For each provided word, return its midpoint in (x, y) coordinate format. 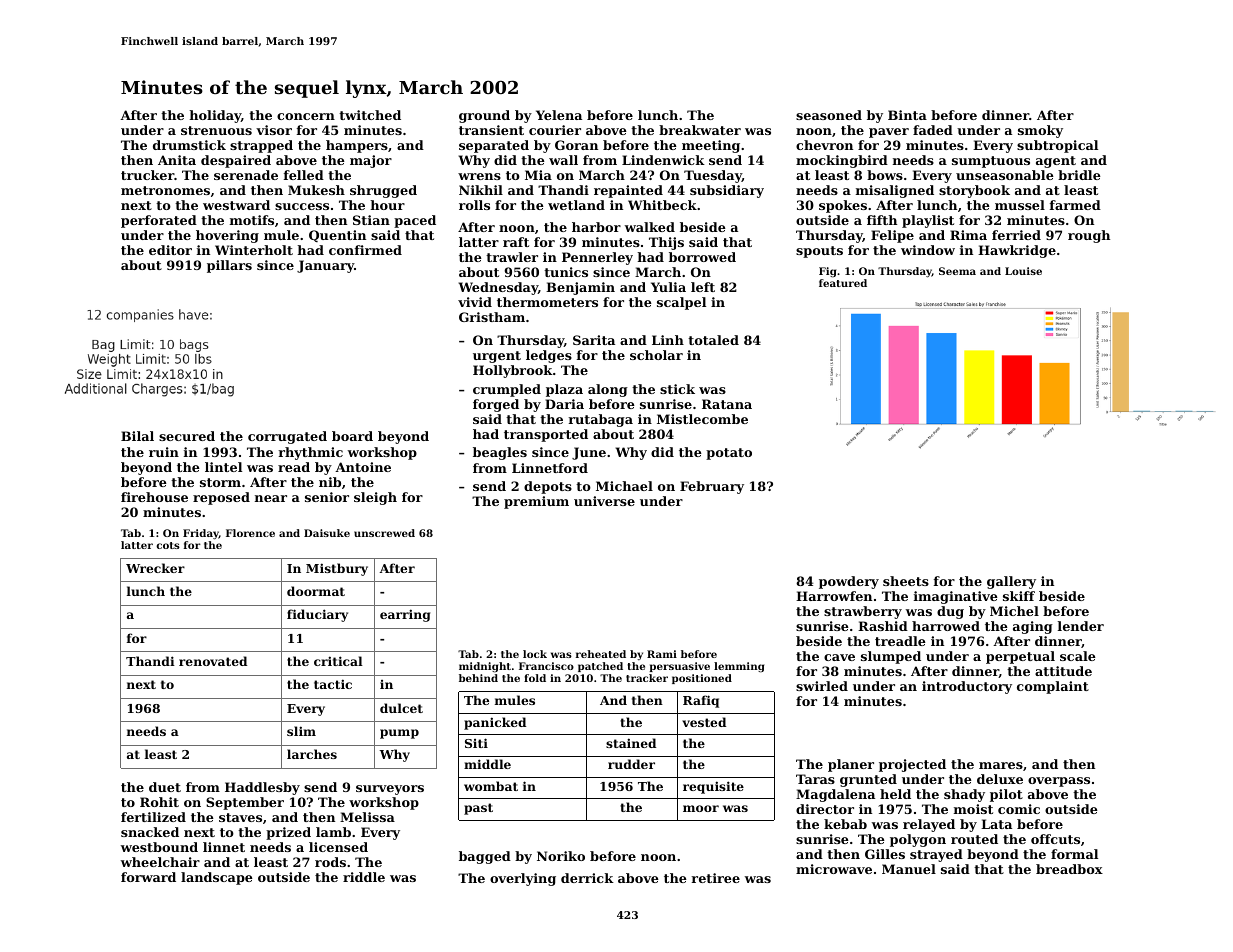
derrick (587, 878)
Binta (907, 115)
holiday (215, 116)
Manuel (909, 869)
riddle (364, 877)
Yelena (559, 115)
